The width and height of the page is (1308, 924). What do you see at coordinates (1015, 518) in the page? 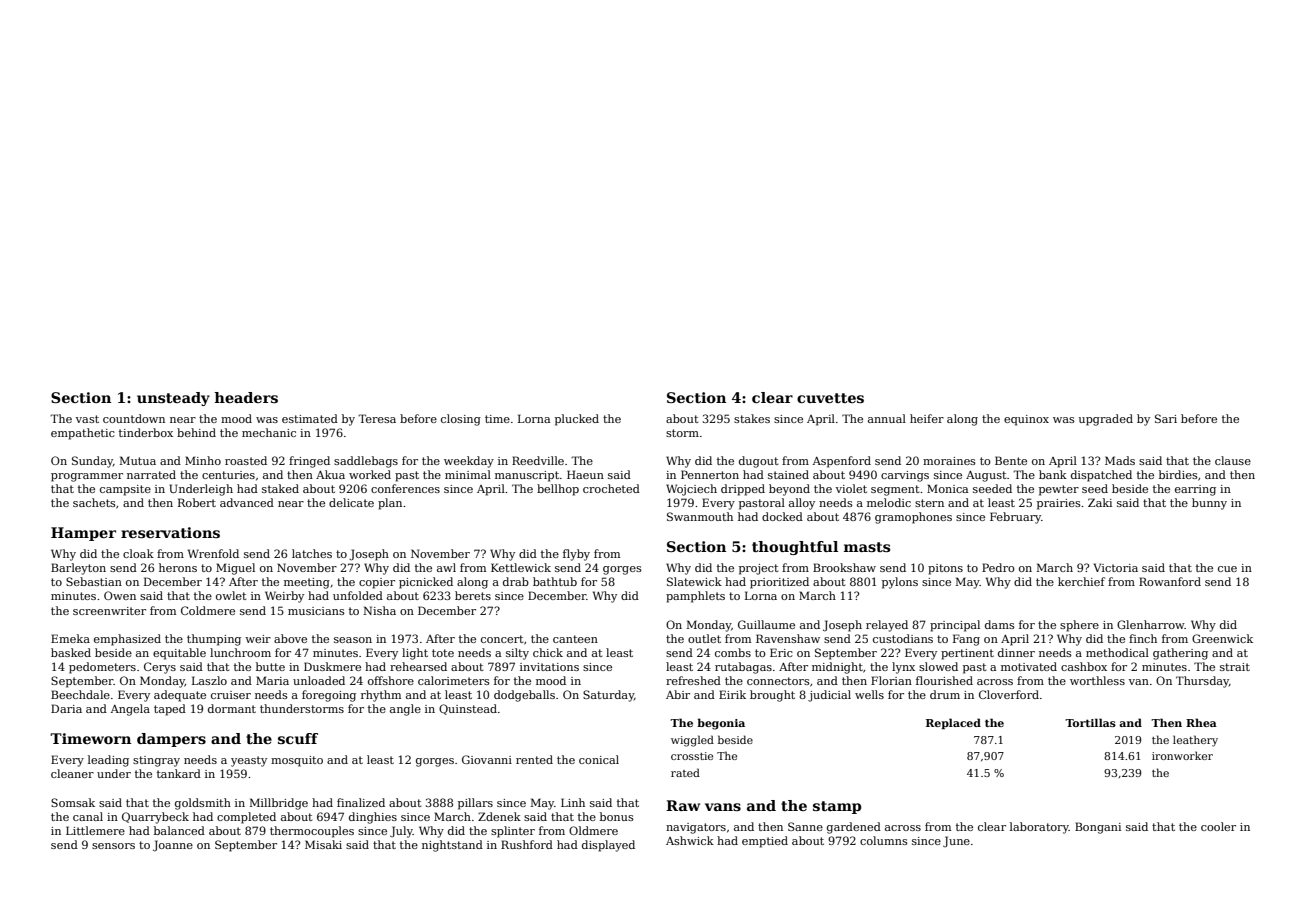
I see `February` at bounding box center [1015, 518].
